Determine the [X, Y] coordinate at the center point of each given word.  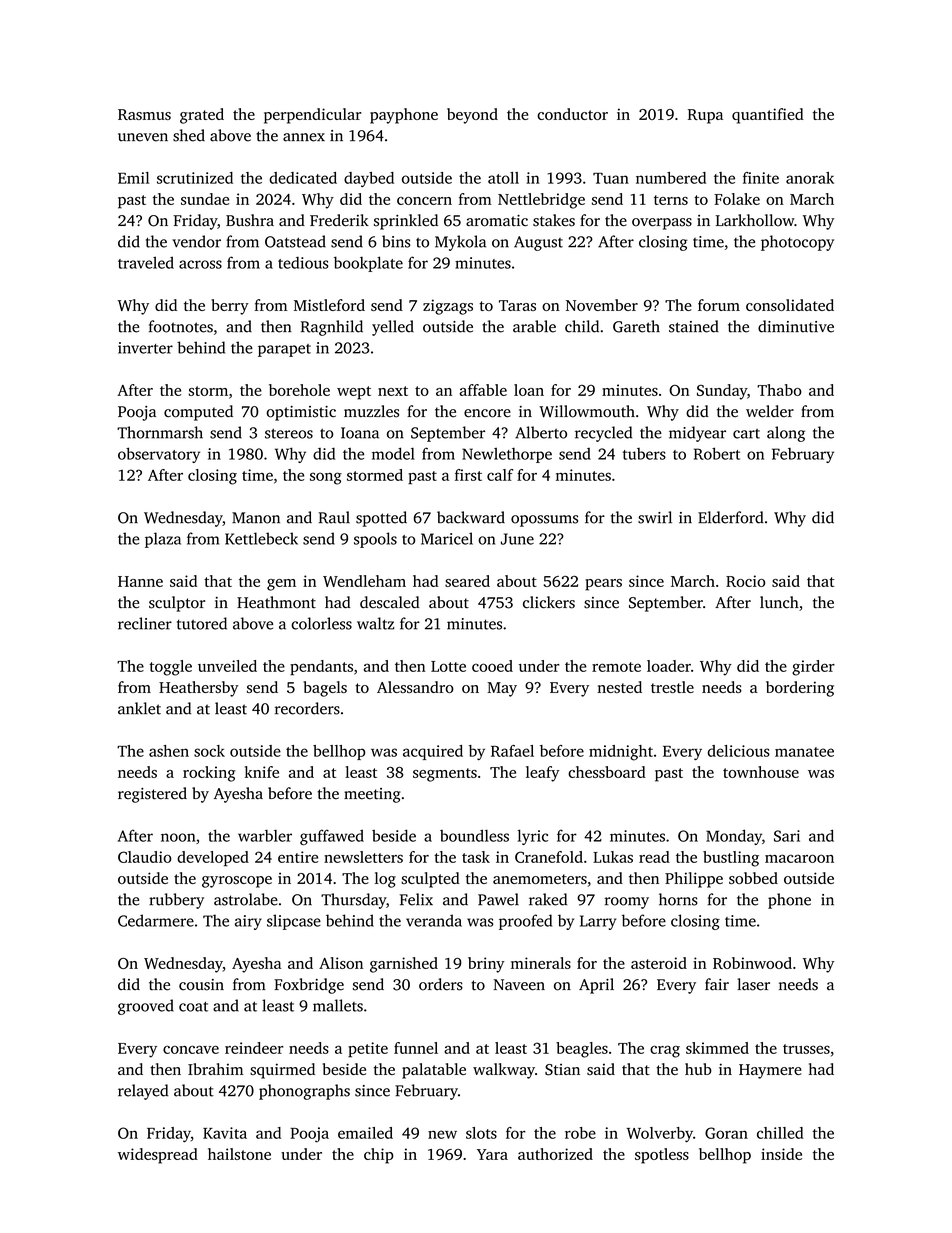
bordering [800, 689]
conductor [572, 114]
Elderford [731, 517]
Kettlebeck [261, 538]
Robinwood [752, 963]
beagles [582, 1050]
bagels [325, 689]
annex [304, 137]
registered [152, 795]
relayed [143, 1092]
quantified [768, 116]
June [517, 539]
